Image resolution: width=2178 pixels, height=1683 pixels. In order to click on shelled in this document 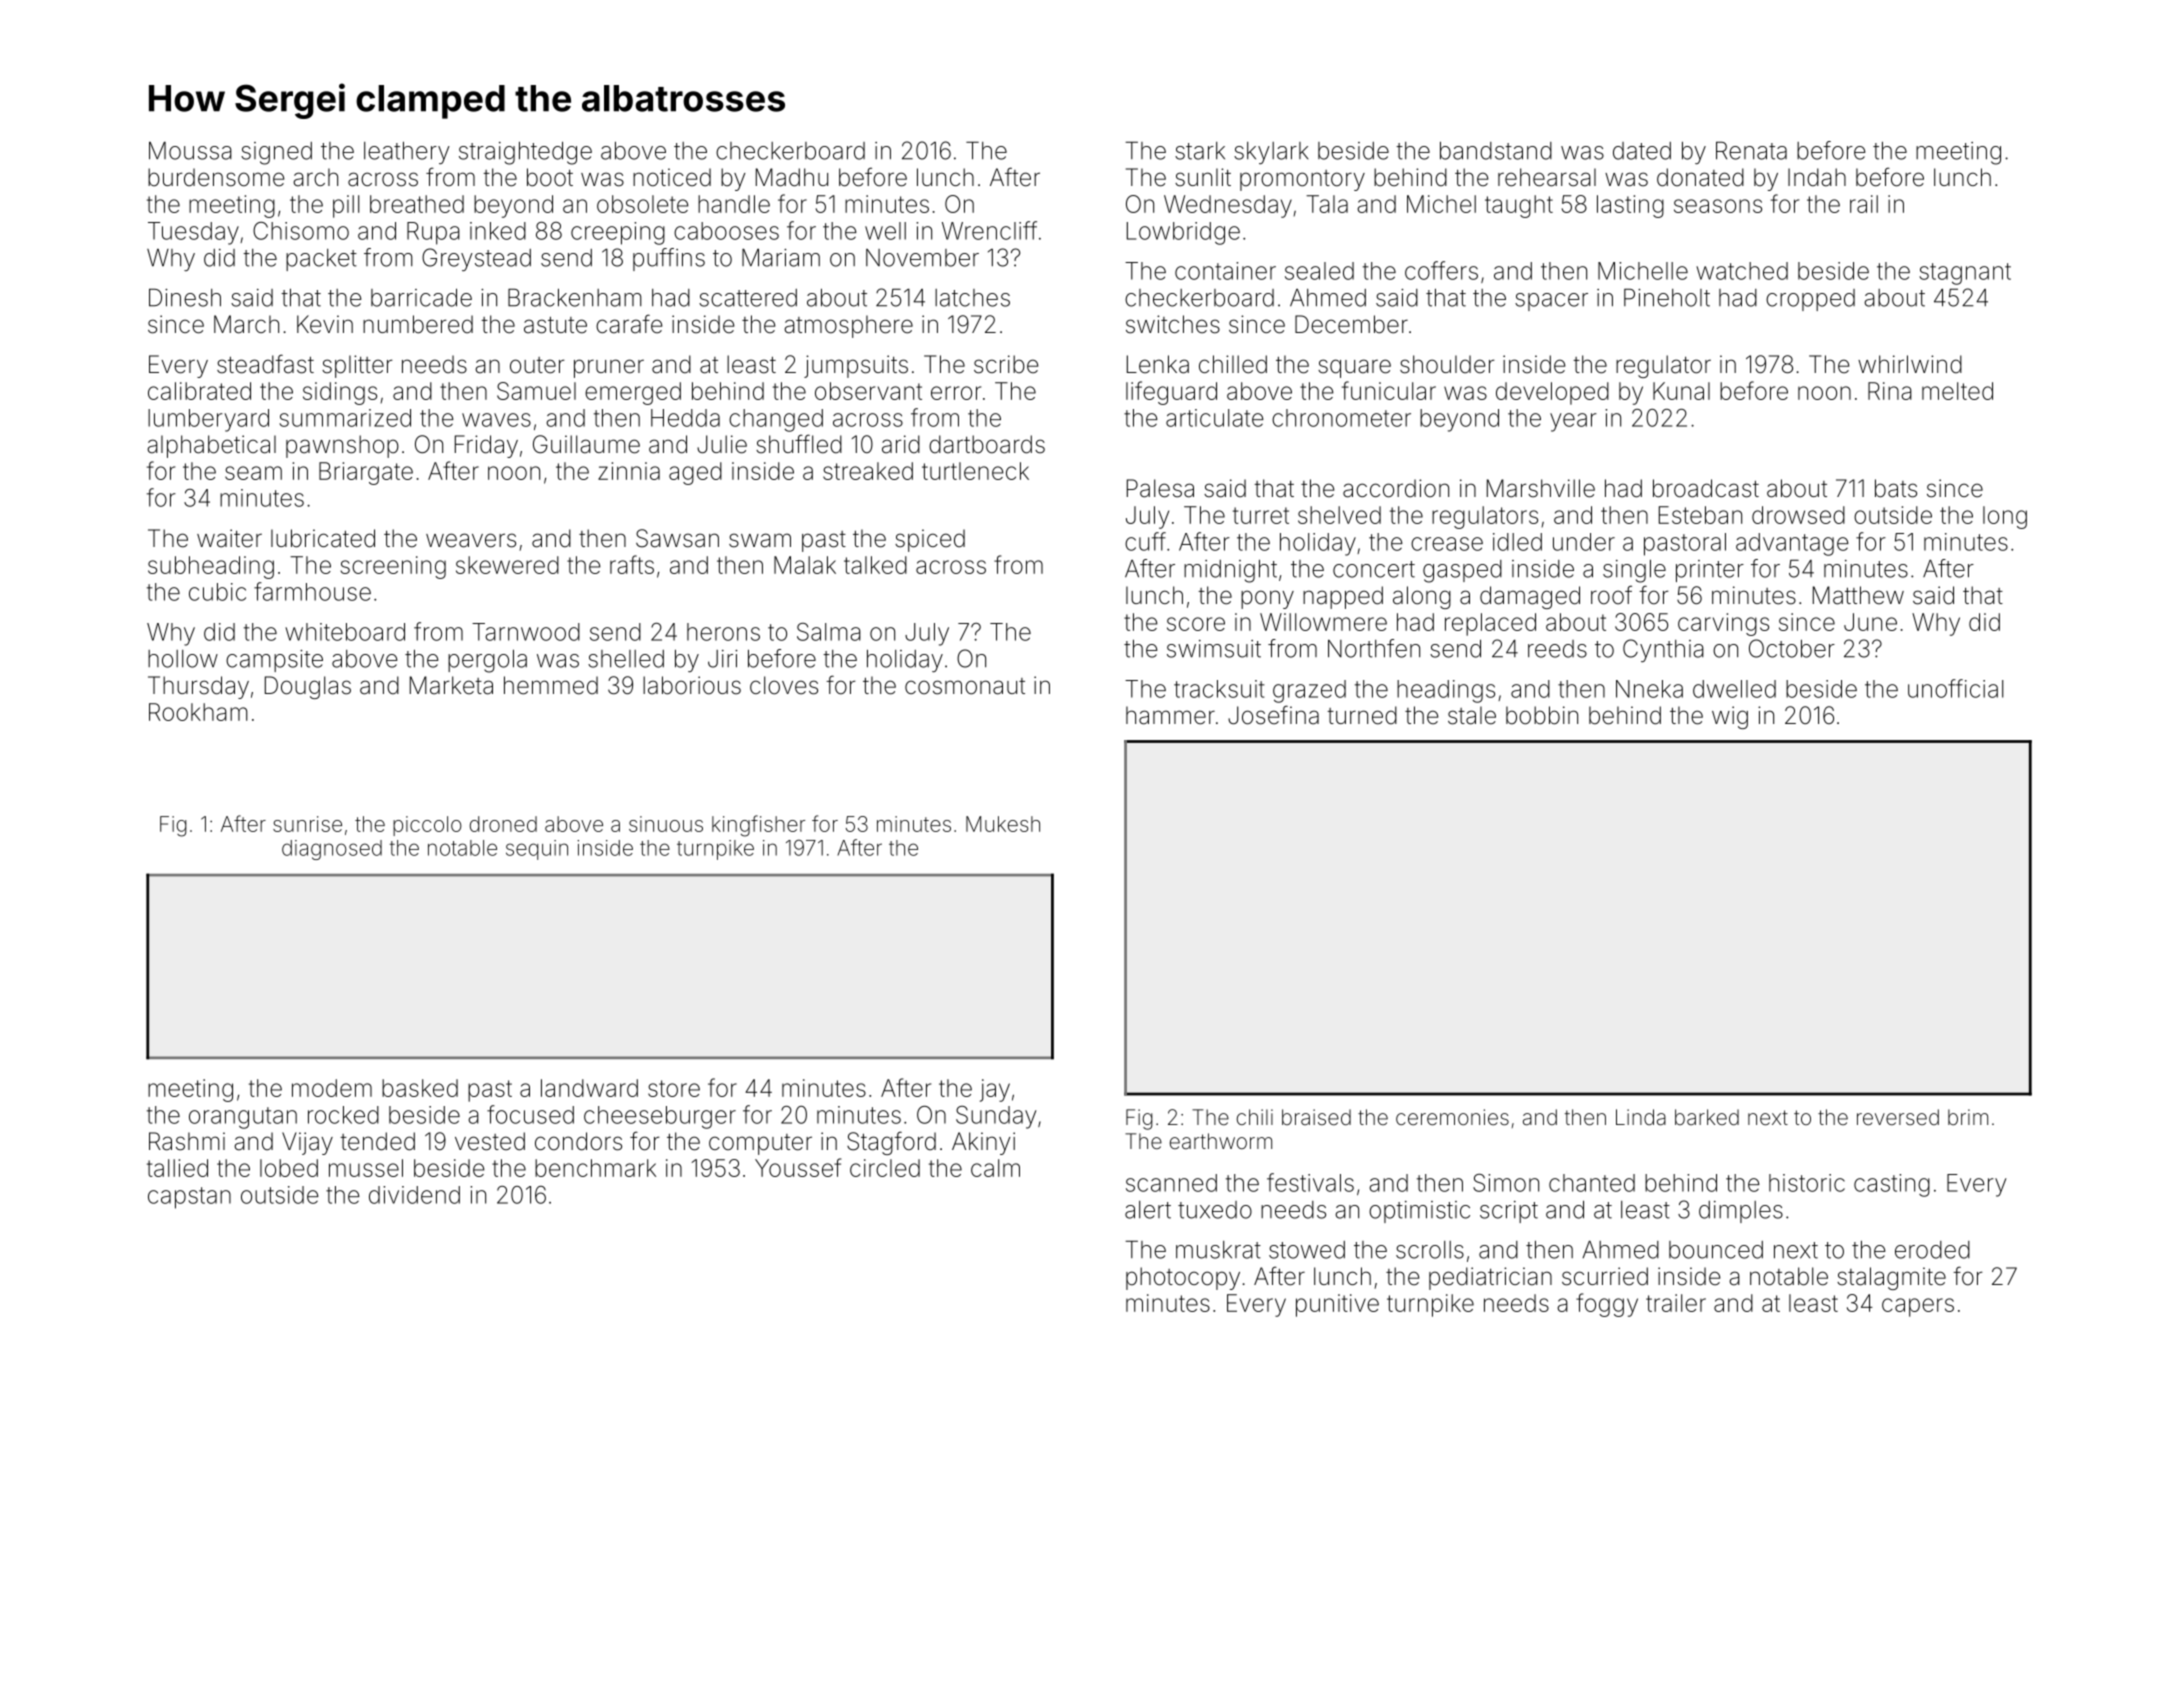, I will do `click(626, 659)`.
